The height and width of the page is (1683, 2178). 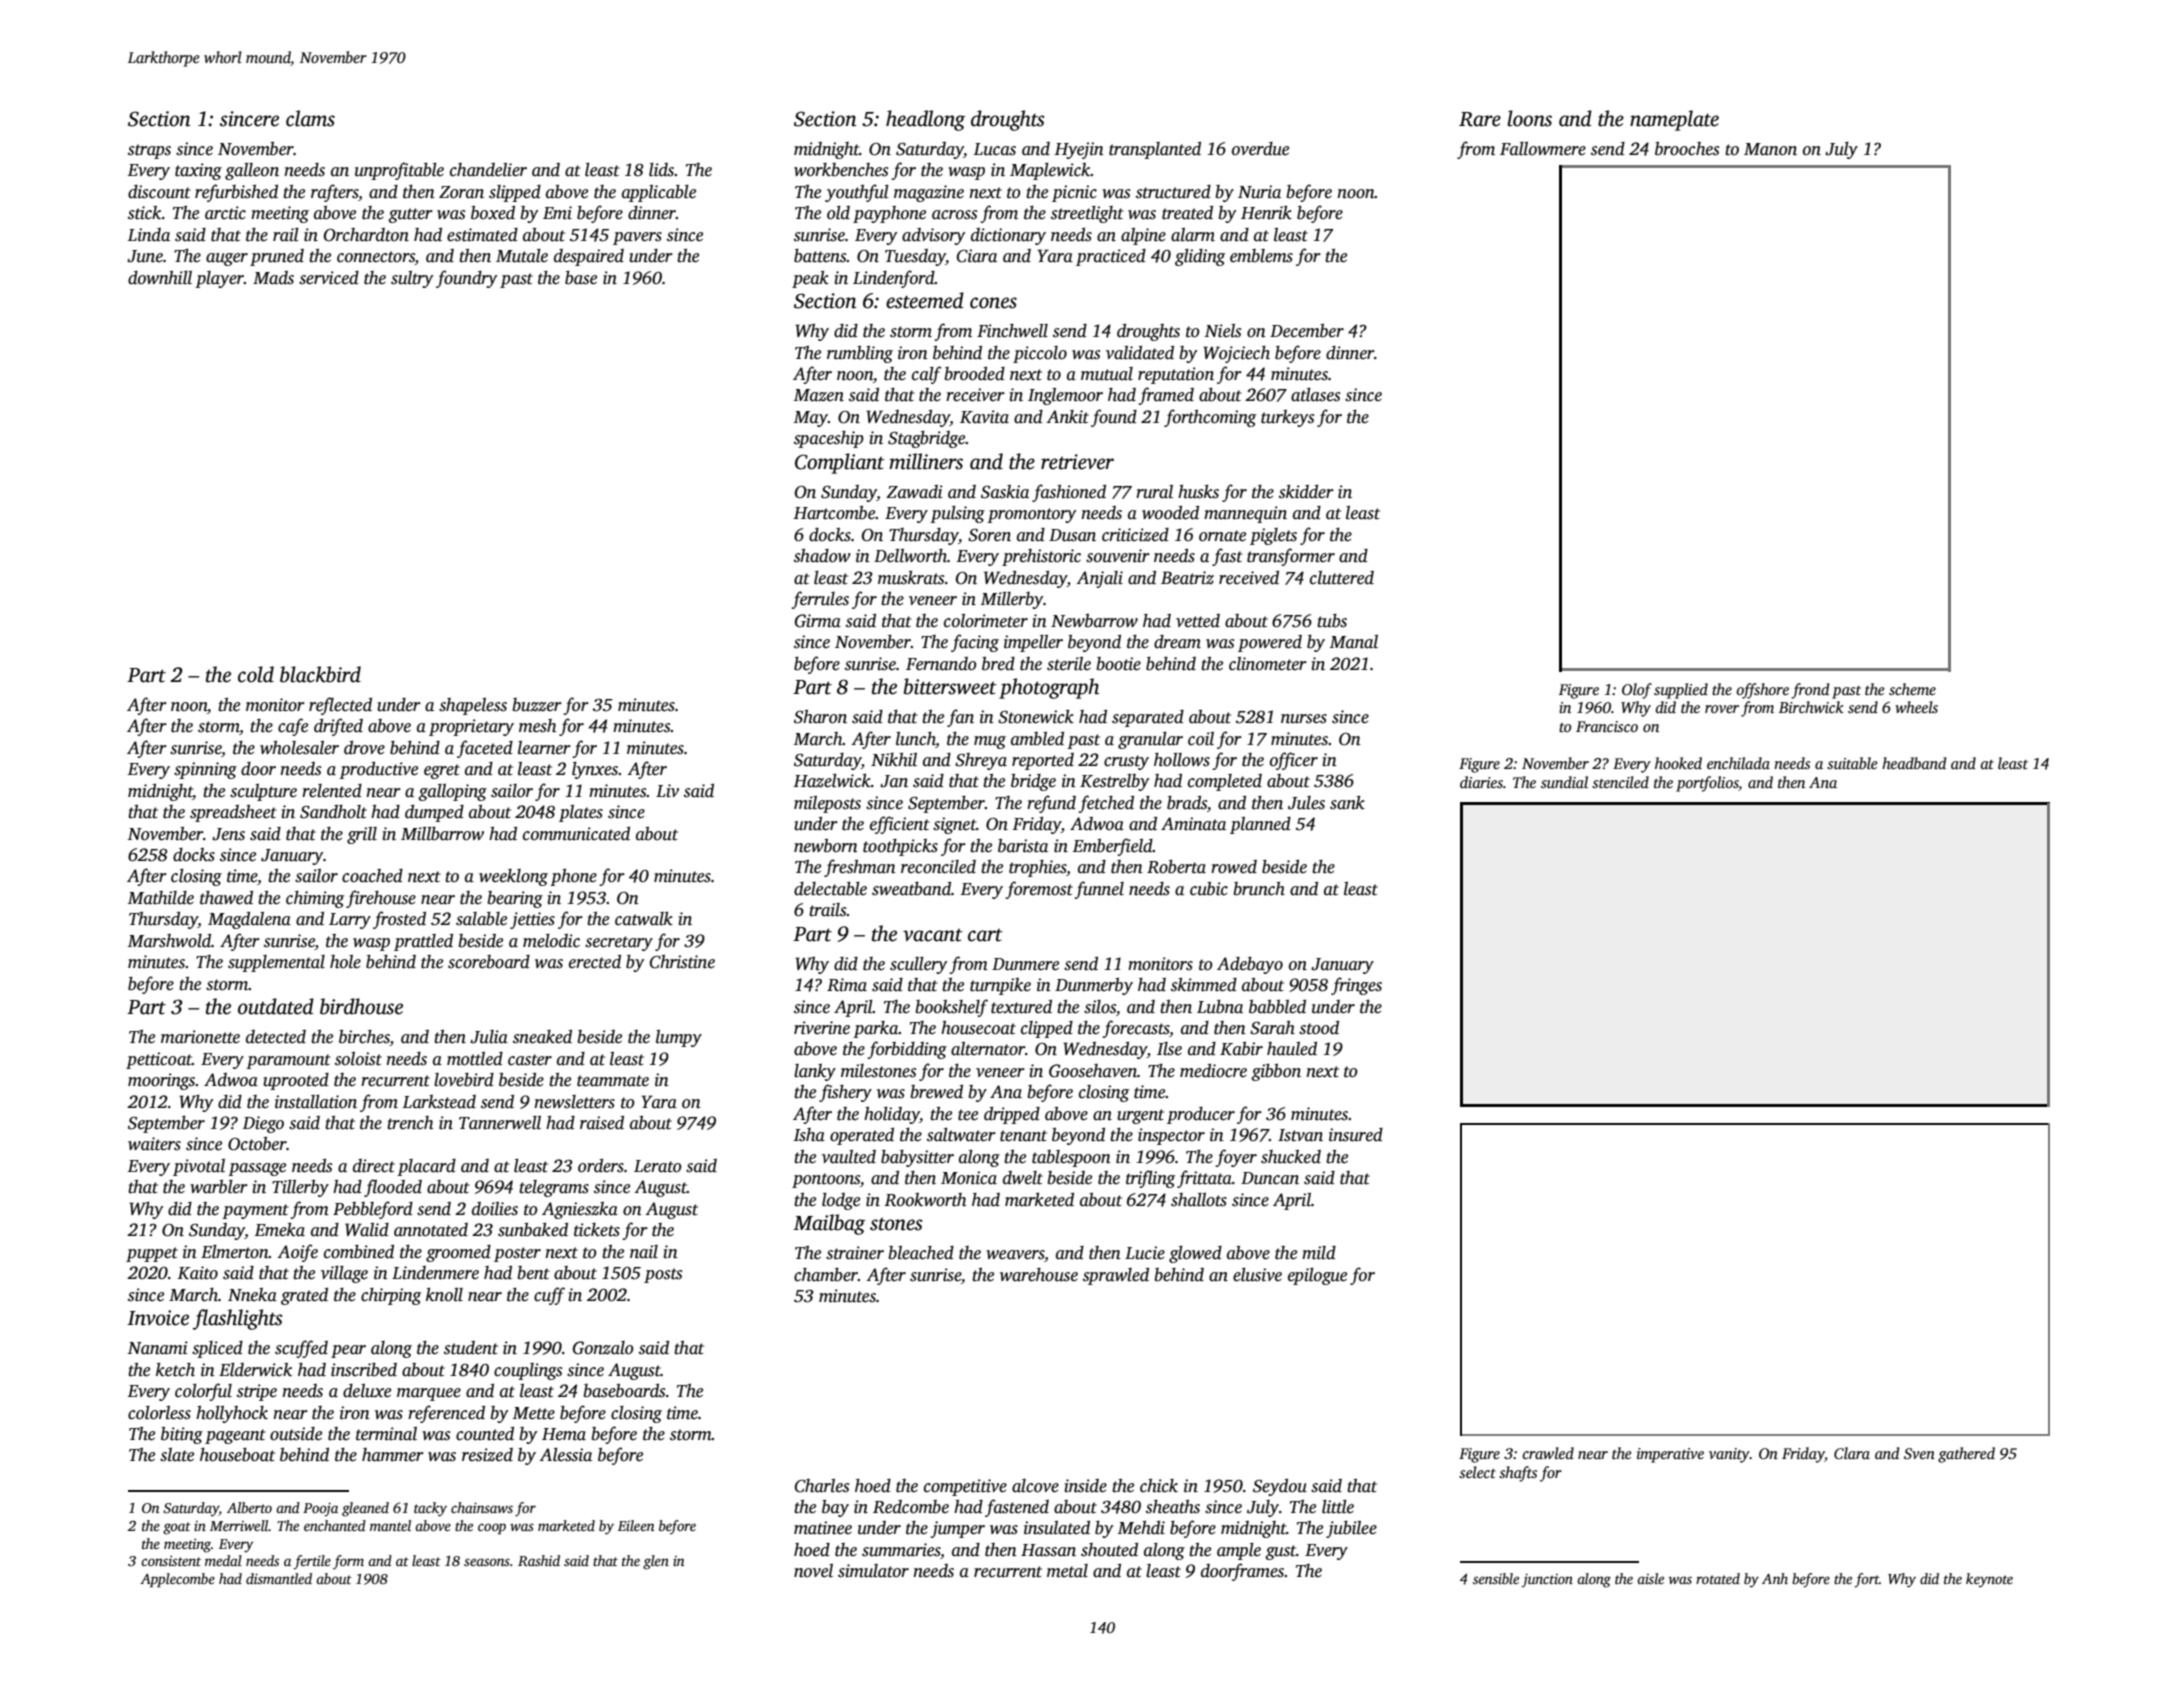 I want to click on cold, so click(x=256, y=674).
